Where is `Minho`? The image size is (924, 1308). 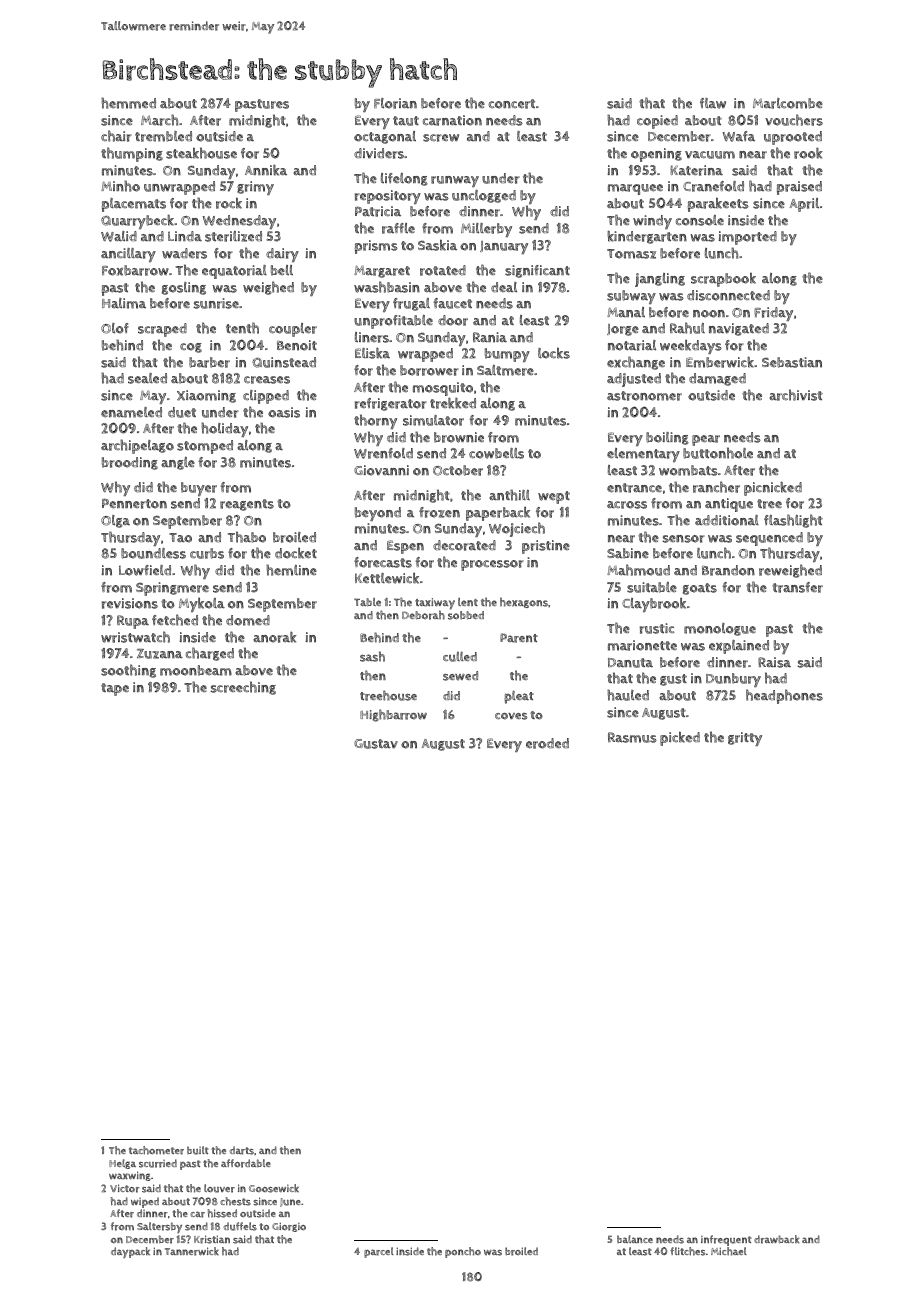 Minho is located at coordinates (120, 186).
